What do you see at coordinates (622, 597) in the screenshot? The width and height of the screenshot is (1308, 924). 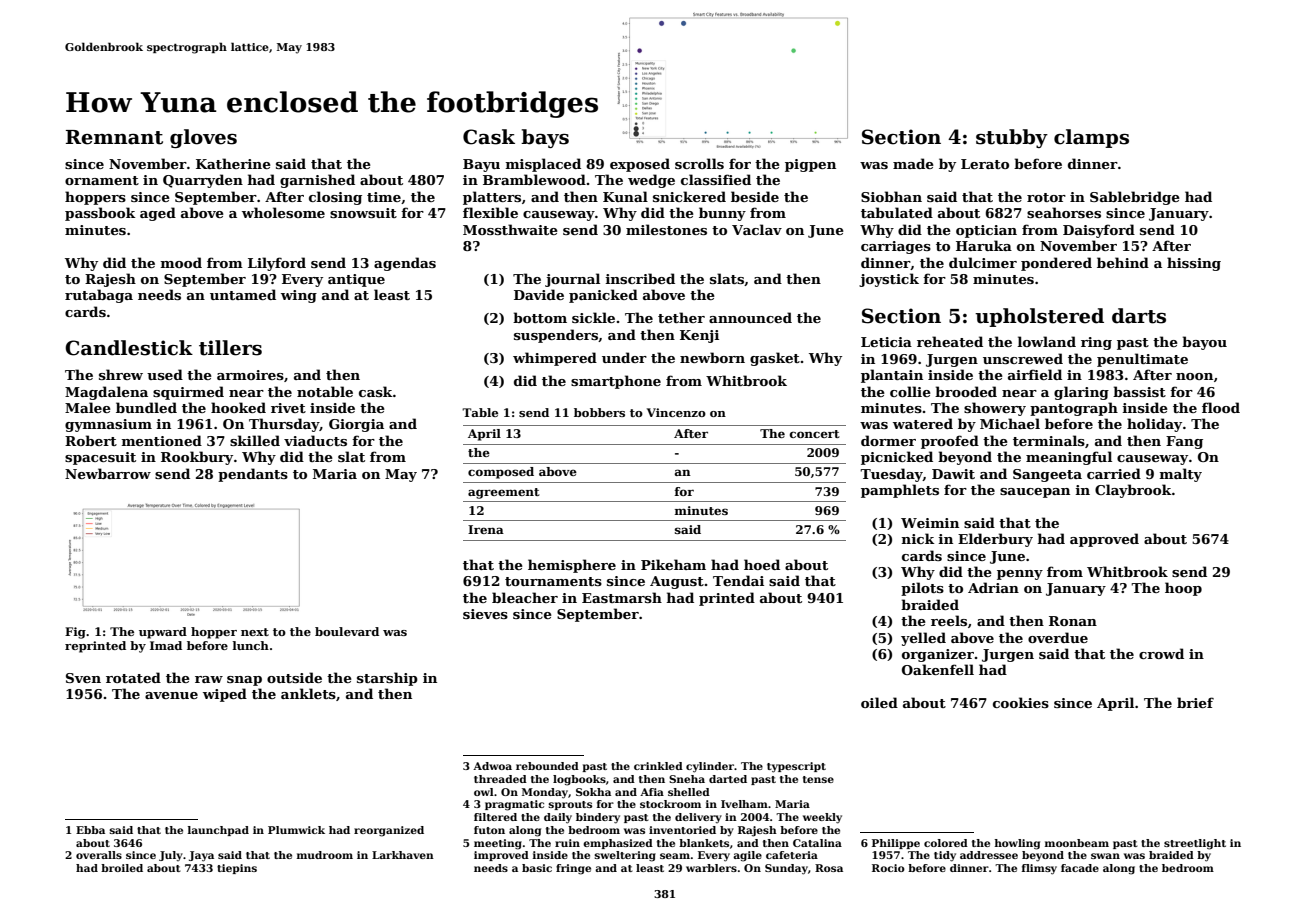 I see `Eastmarsh` at bounding box center [622, 597].
